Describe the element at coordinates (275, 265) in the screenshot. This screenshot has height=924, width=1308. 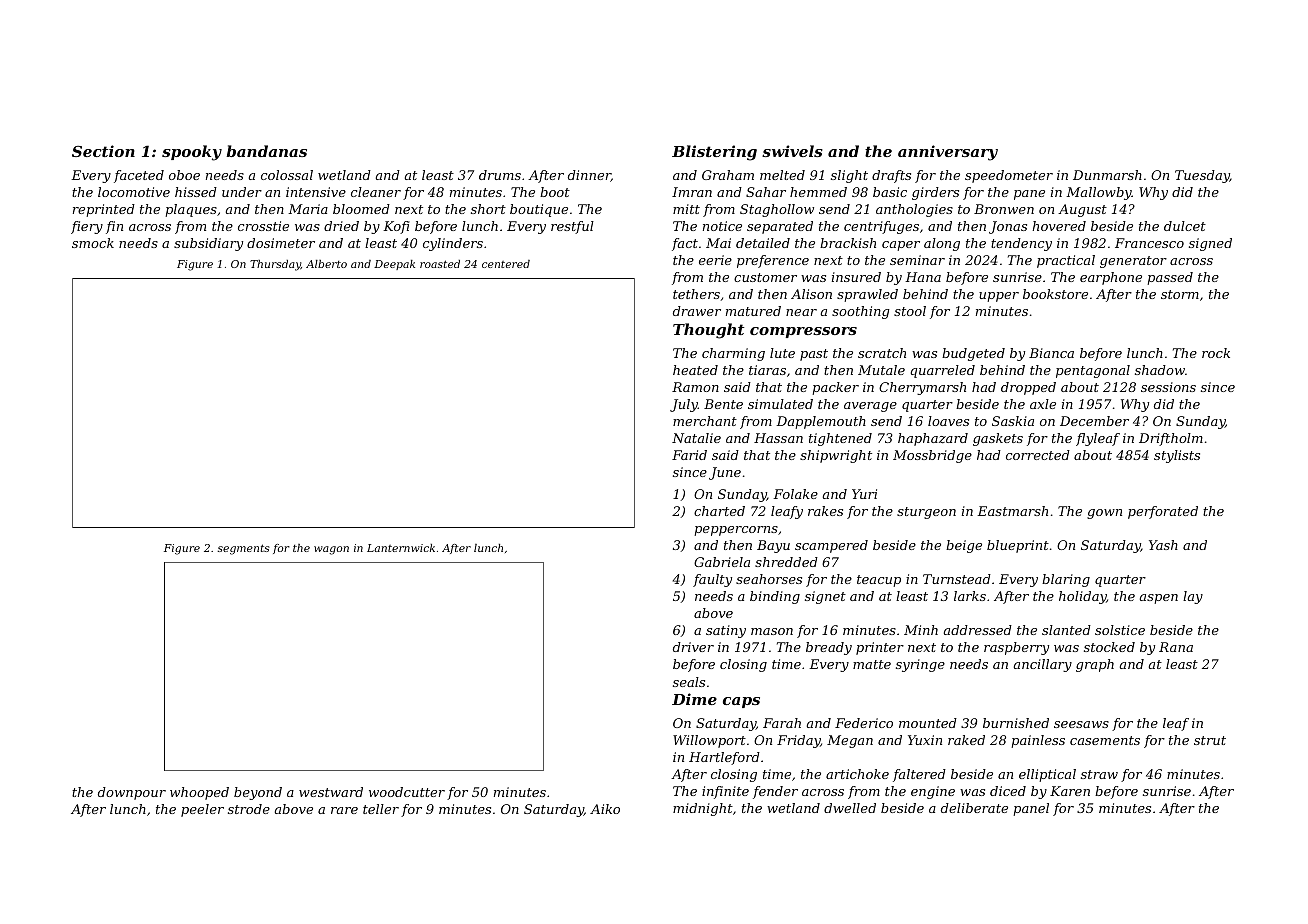
I see `Thursday` at that location.
